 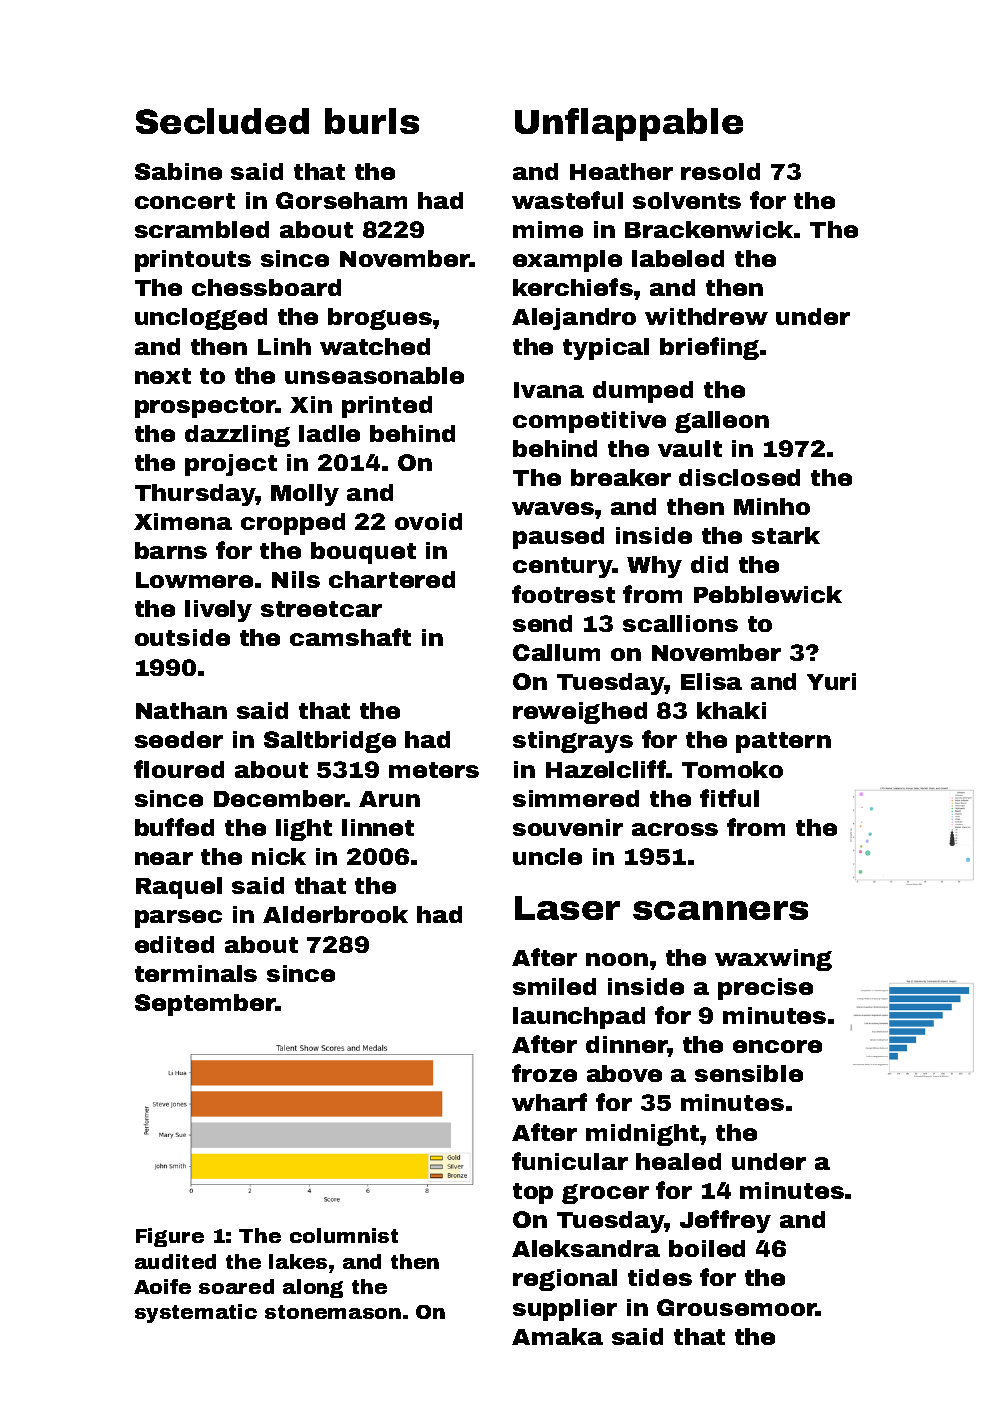 What do you see at coordinates (544, 1073) in the image?
I see `froze` at bounding box center [544, 1073].
